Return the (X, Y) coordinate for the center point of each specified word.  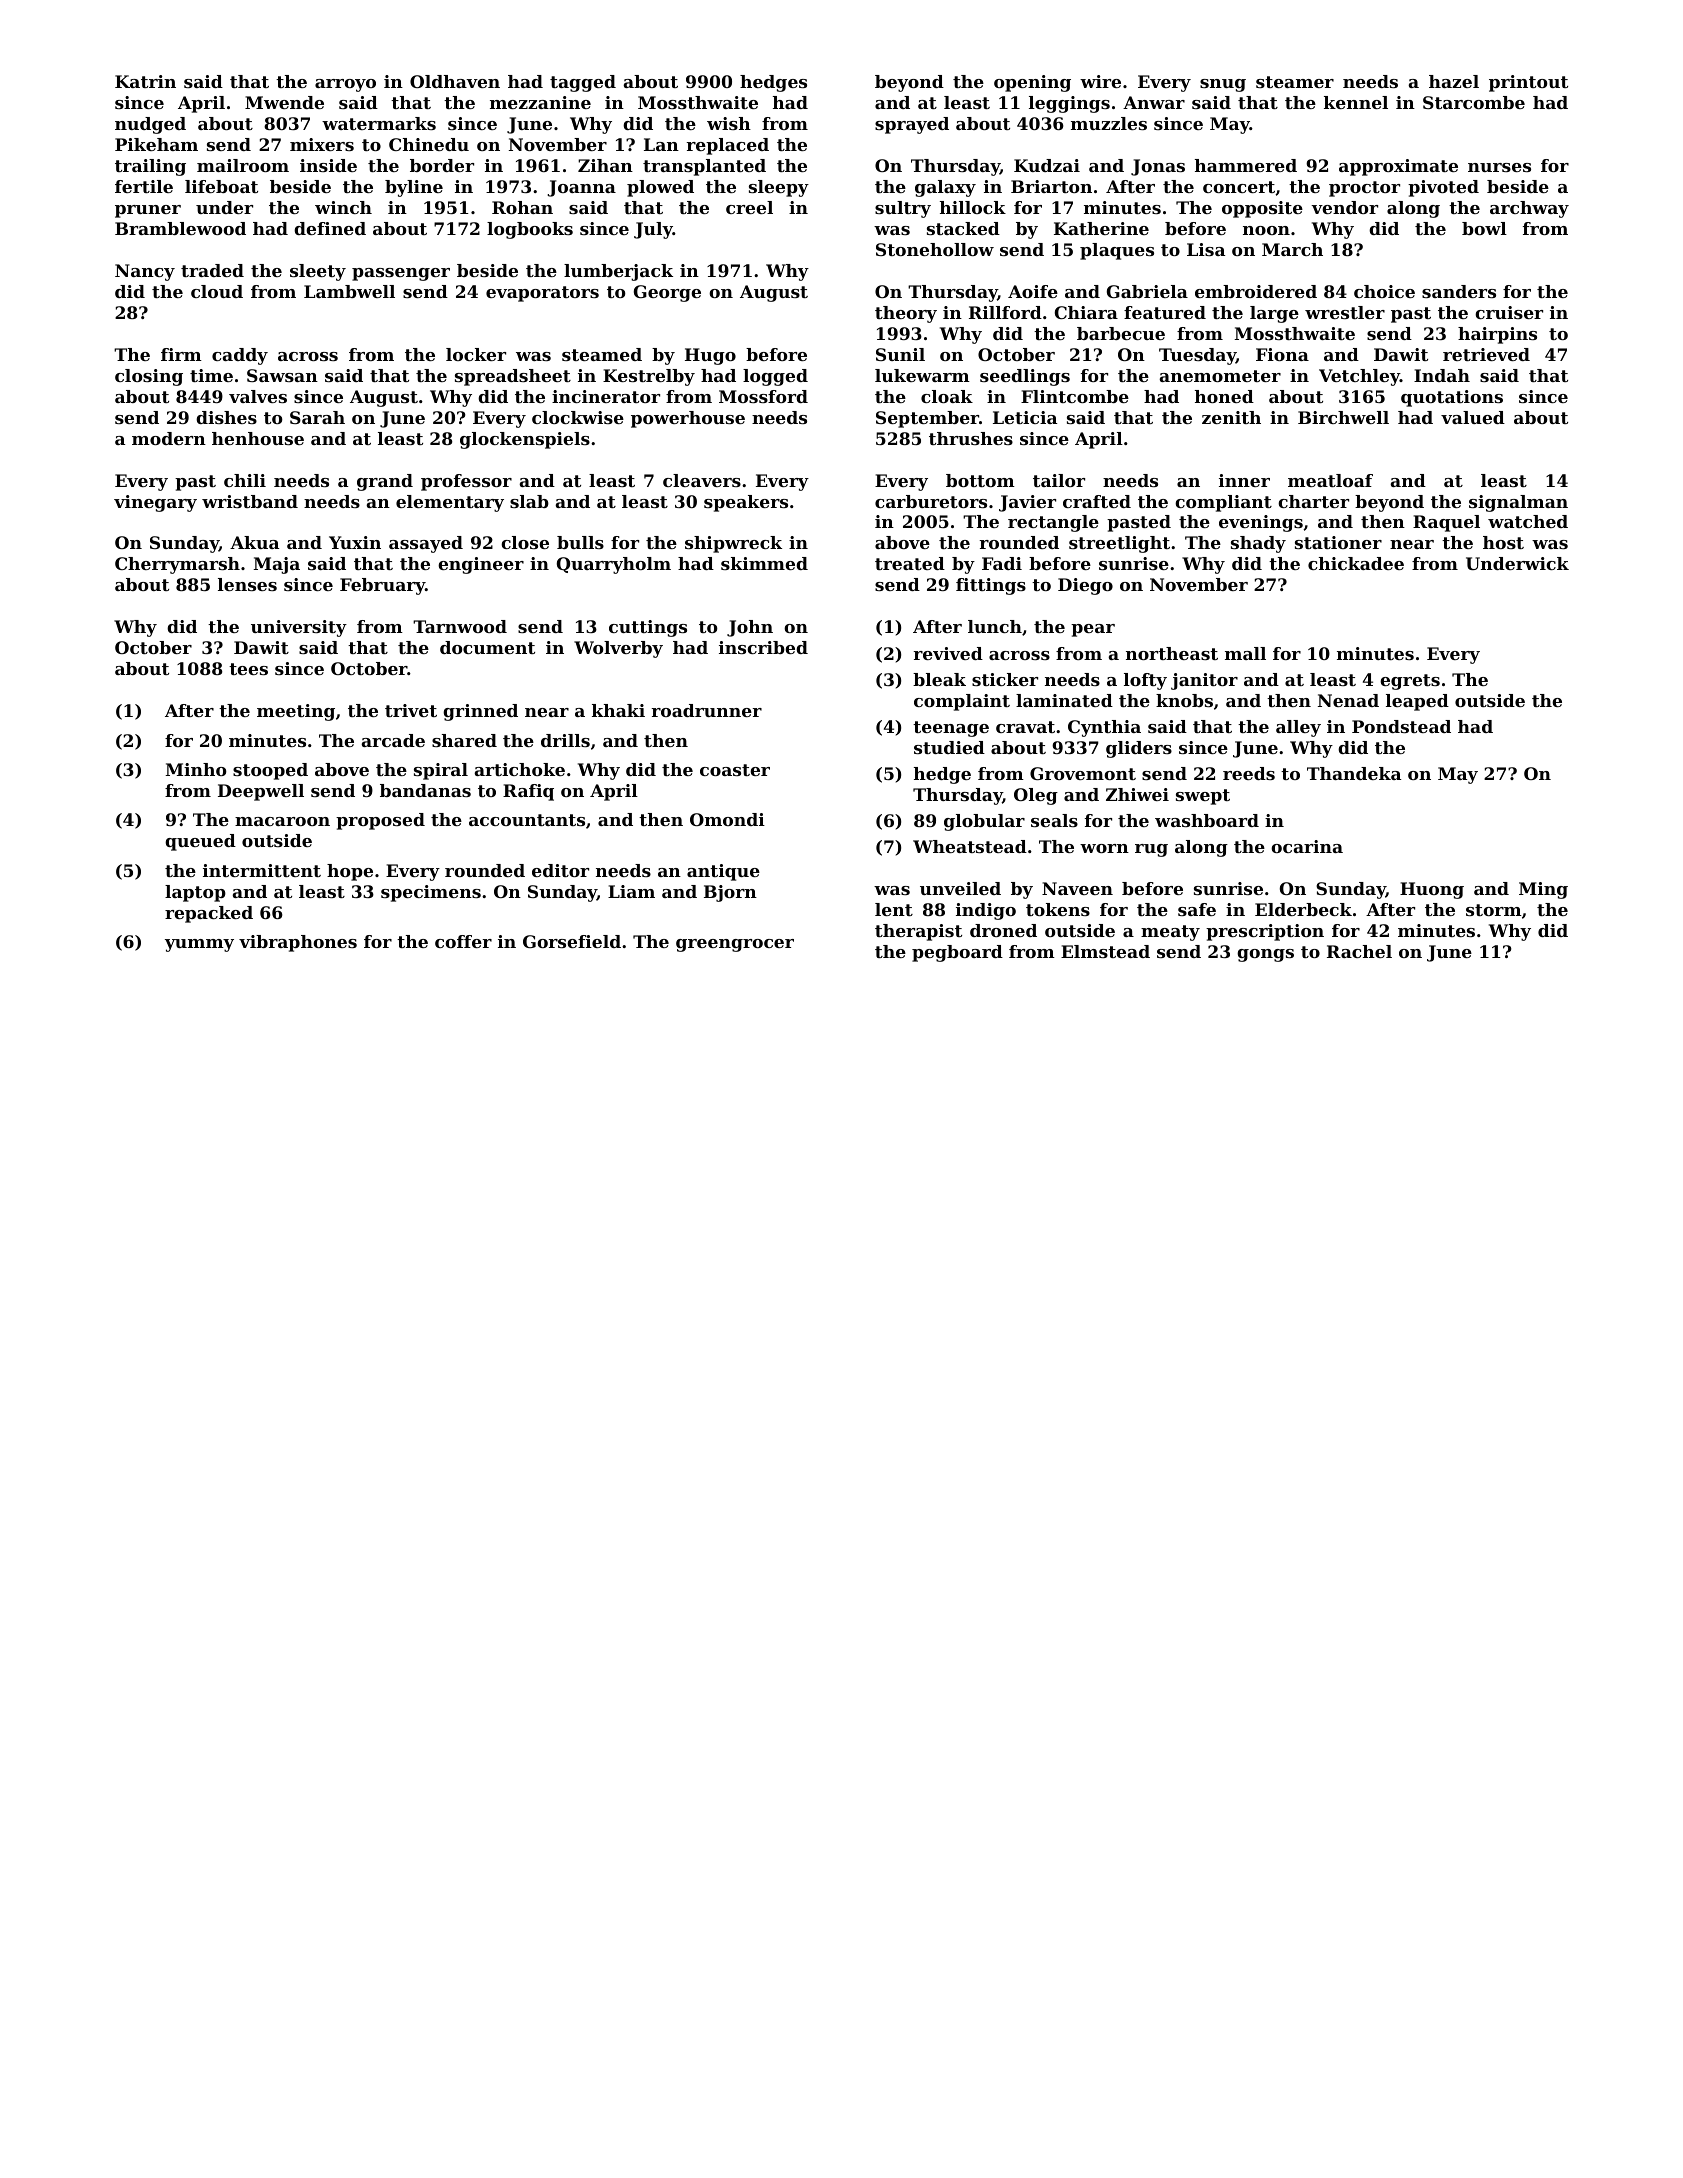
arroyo (345, 85)
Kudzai (1047, 165)
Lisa (1206, 249)
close (525, 542)
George (667, 293)
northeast (1172, 653)
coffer (463, 941)
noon (1266, 230)
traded (212, 270)
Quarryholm (614, 565)
